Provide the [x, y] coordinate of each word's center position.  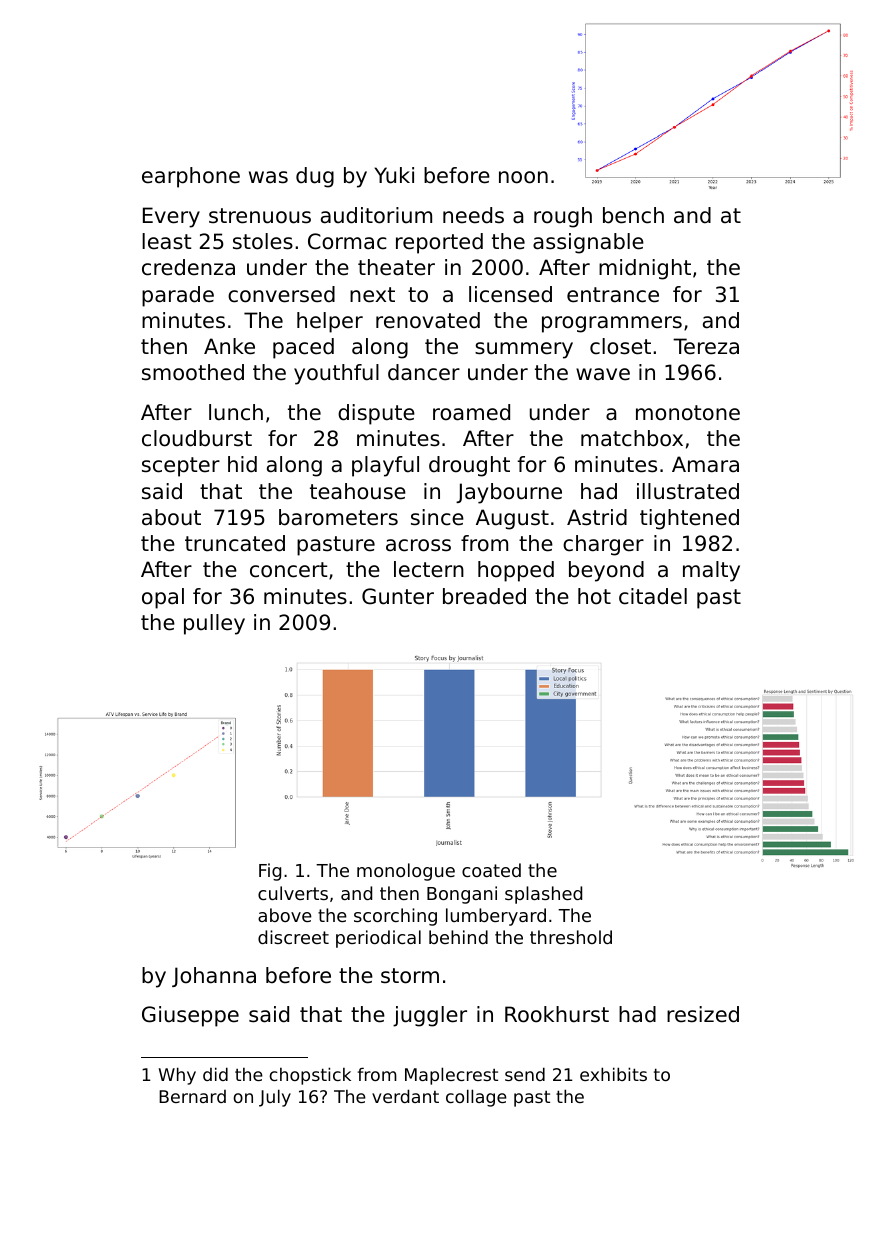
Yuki [394, 175]
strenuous [260, 216]
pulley [214, 624]
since [437, 517]
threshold [571, 937]
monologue [406, 872]
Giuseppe [190, 1016]
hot [594, 596]
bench [633, 215]
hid [242, 464]
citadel [653, 596]
